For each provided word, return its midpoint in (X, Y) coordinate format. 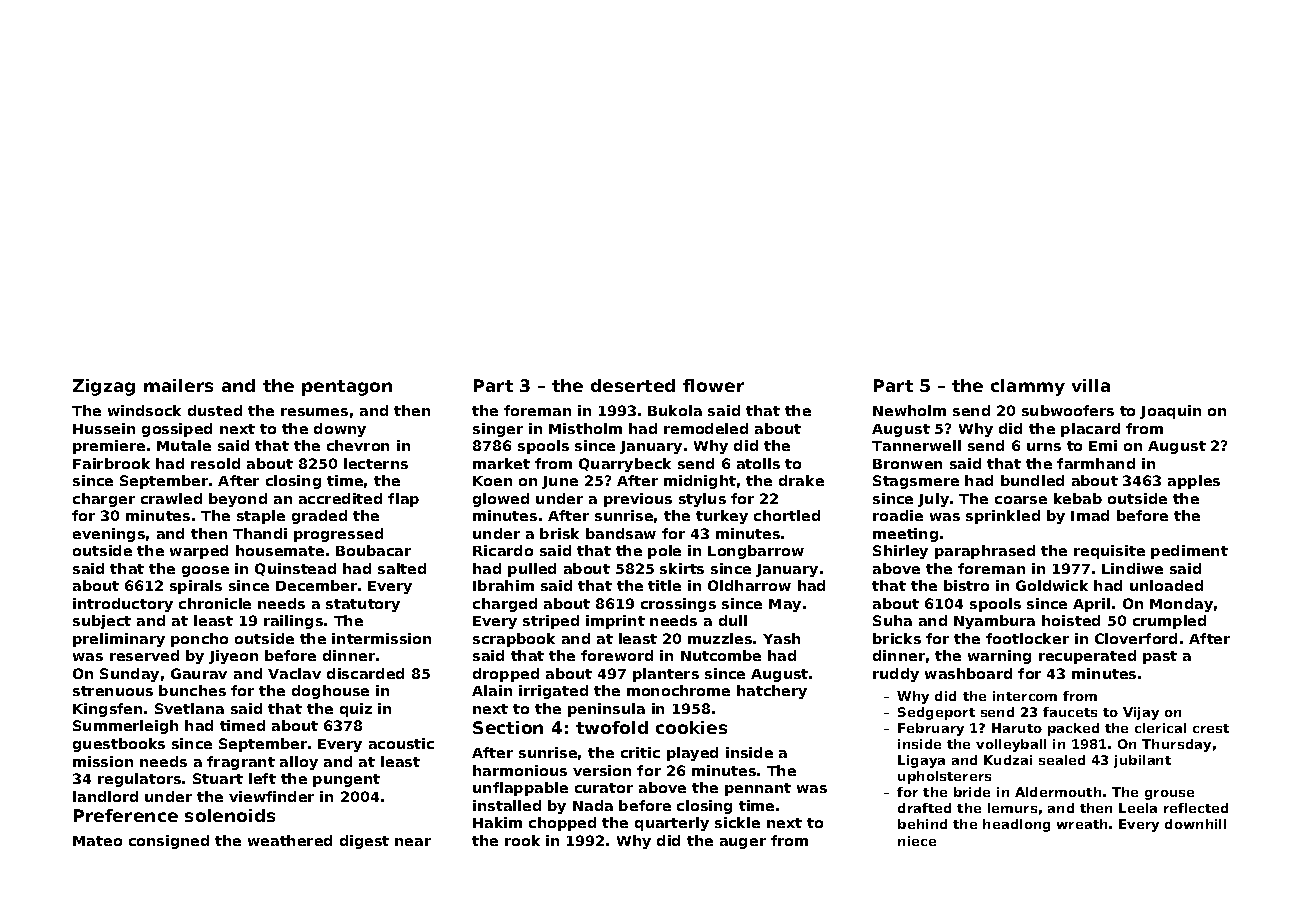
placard (1090, 430)
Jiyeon (233, 657)
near (413, 842)
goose (205, 571)
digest (364, 842)
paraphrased (985, 552)
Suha (892, 620)
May (785, 605)
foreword (617, 655)
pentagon (347, 388)
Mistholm (585, 428)
